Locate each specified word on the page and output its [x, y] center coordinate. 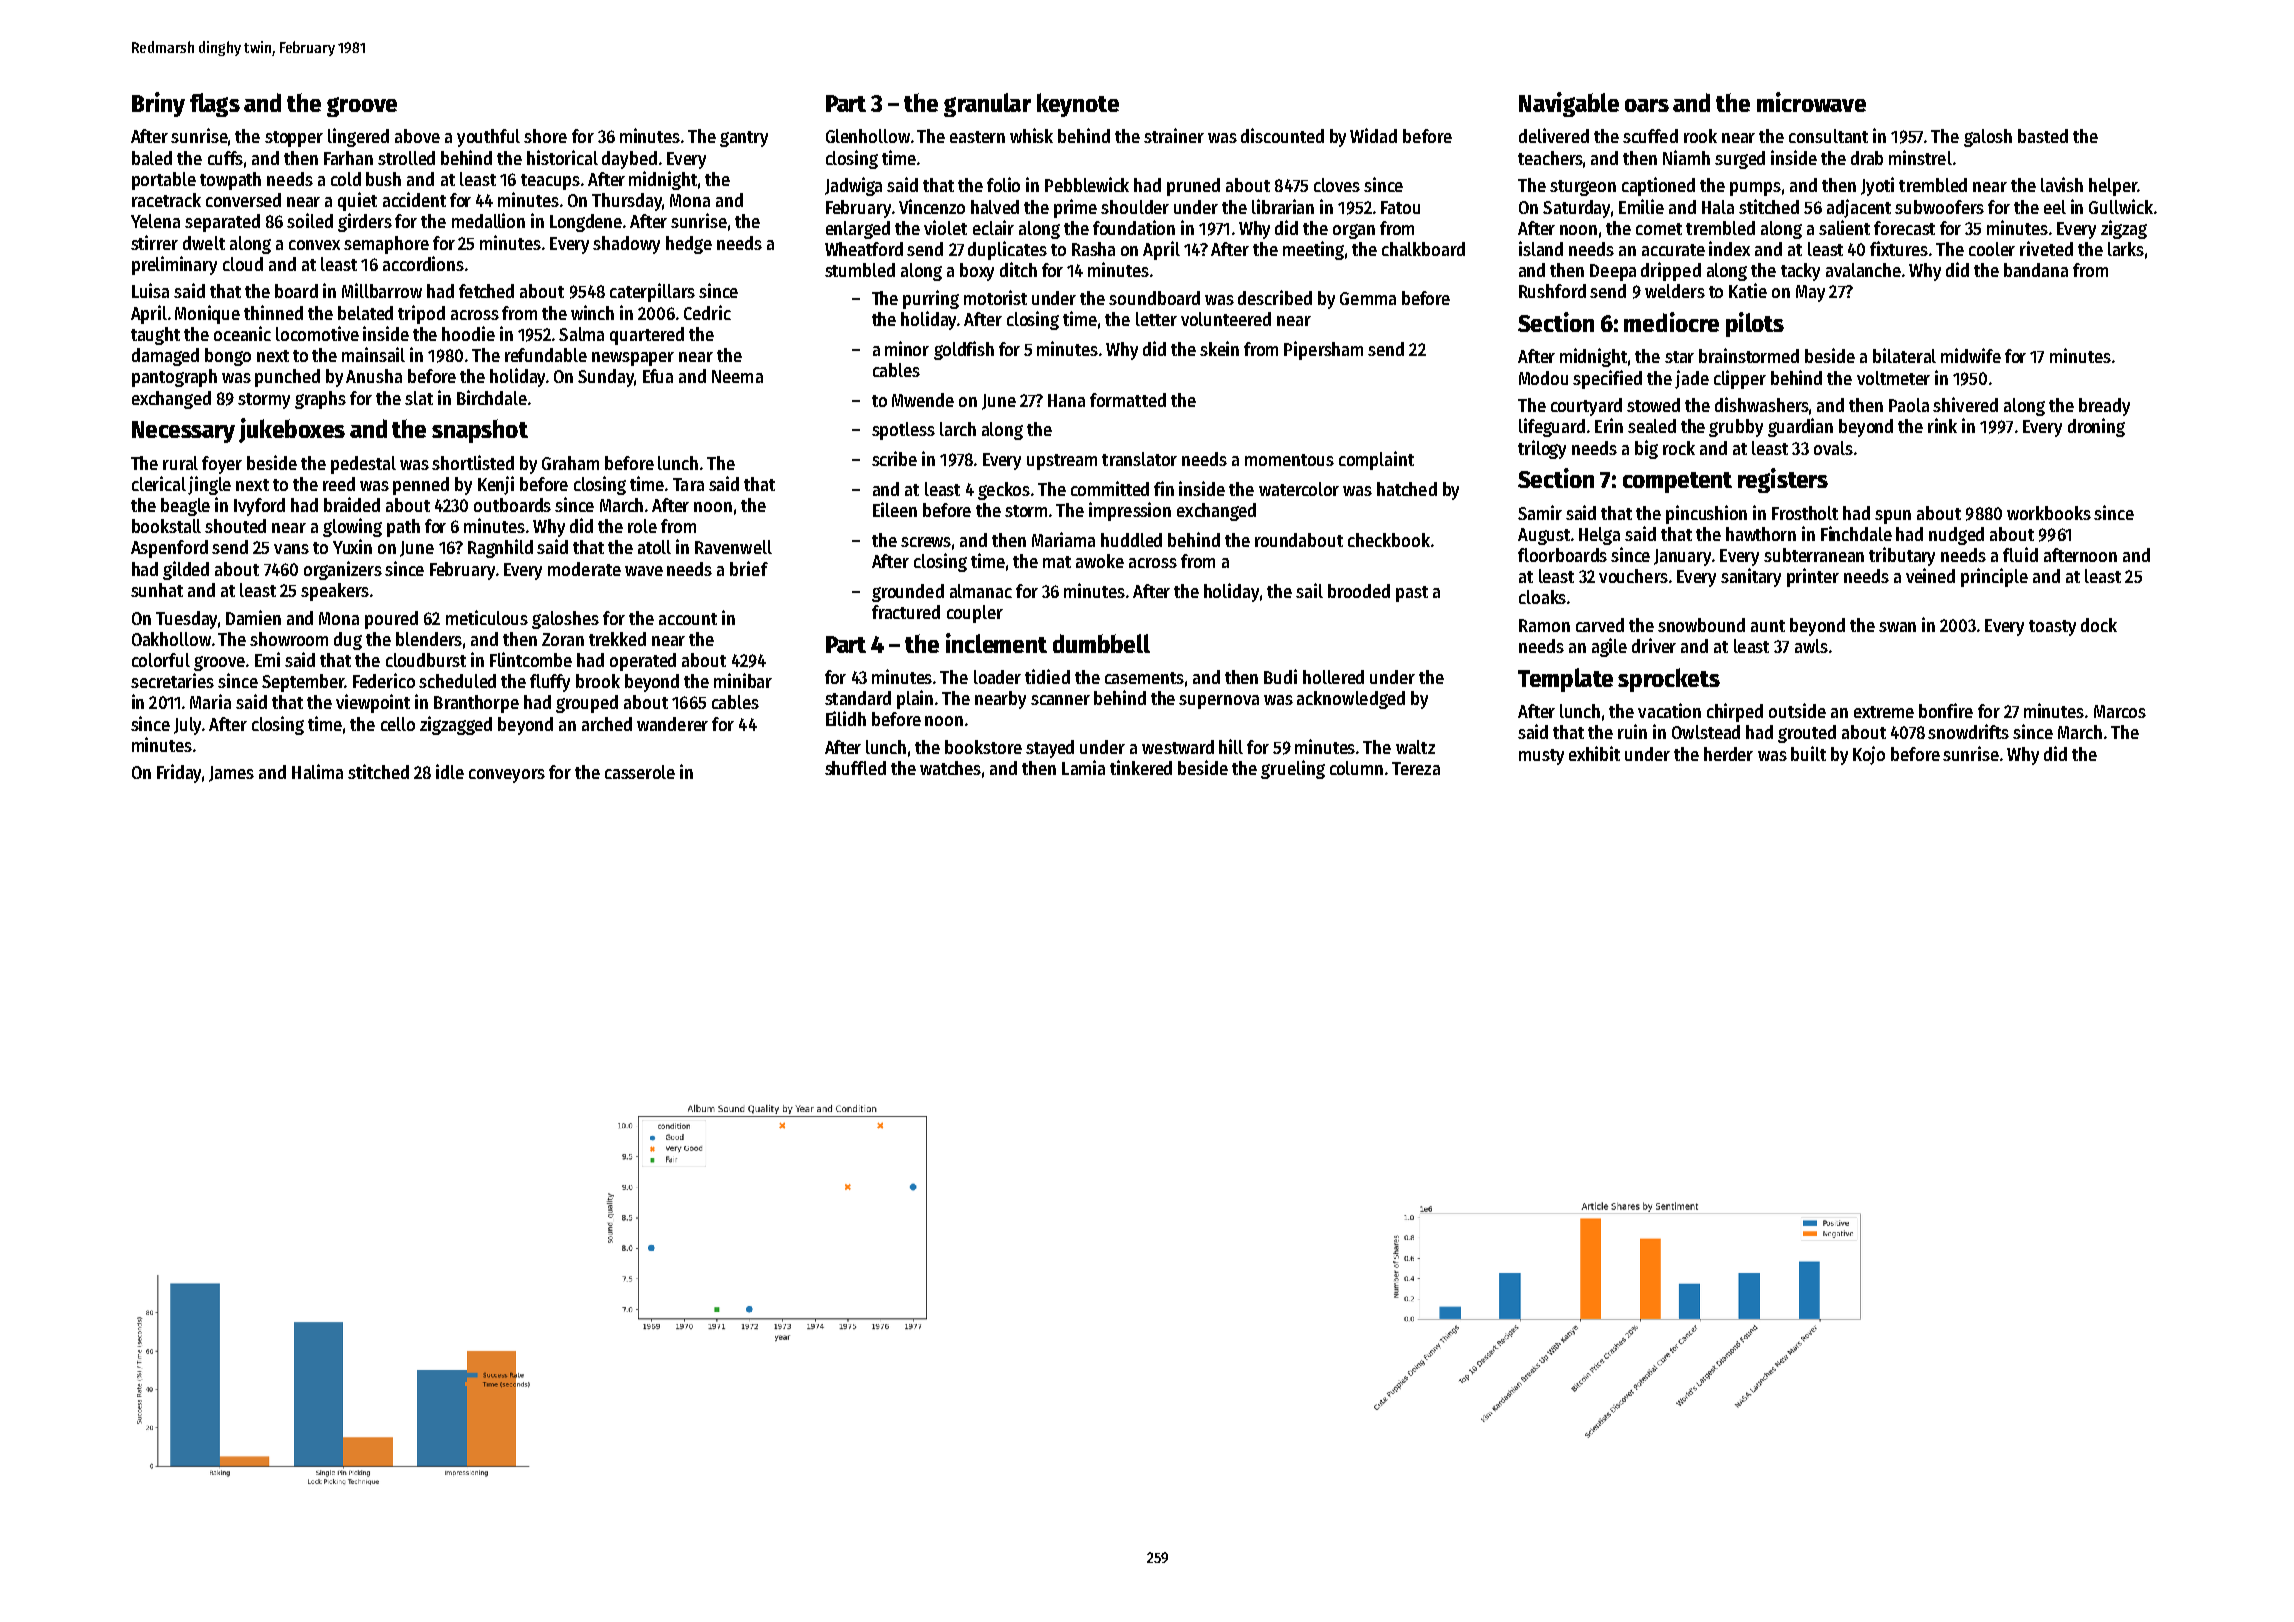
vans [291, 549]
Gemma [1368, 298]
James [231, 774]
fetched [486, 291]
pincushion [1706, 514]
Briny [158, 104]
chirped [1735, 712]
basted [2043, 136]
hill [1231, 746]
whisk [1031, 135]
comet [1659, 229]
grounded [908, 593]
